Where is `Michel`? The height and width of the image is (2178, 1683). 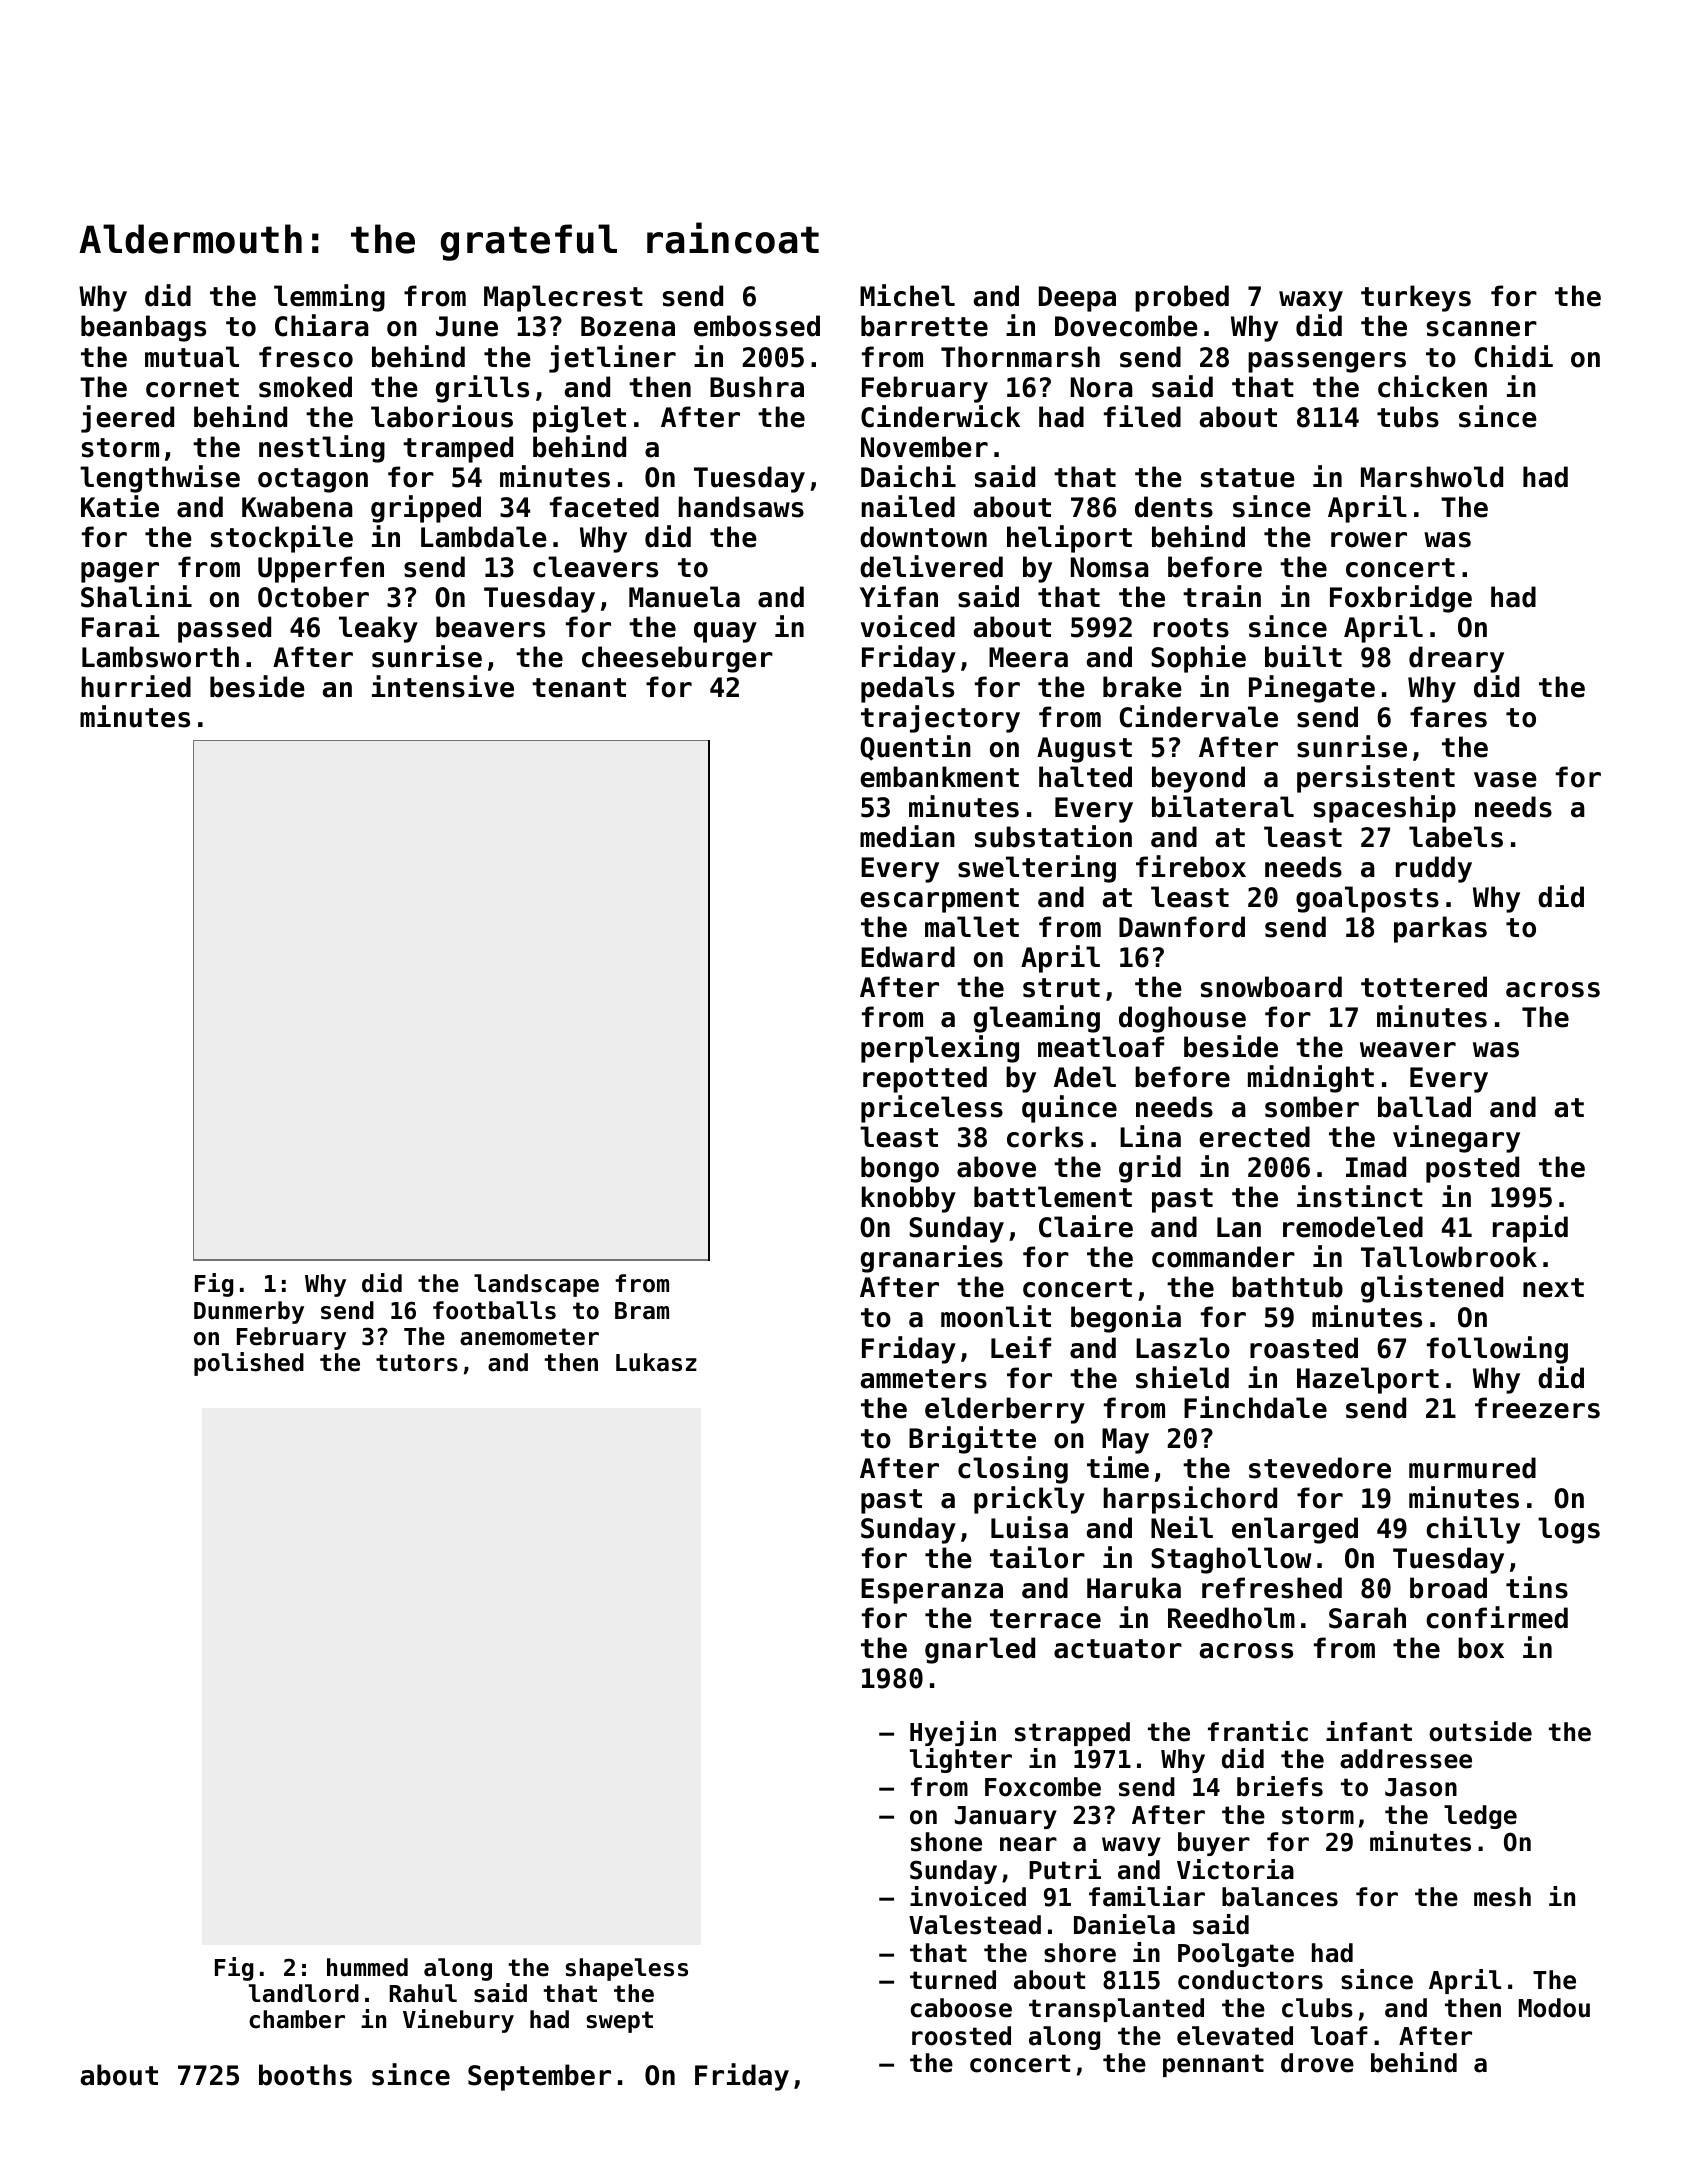
Michel is located at coordinates (907, 295).
